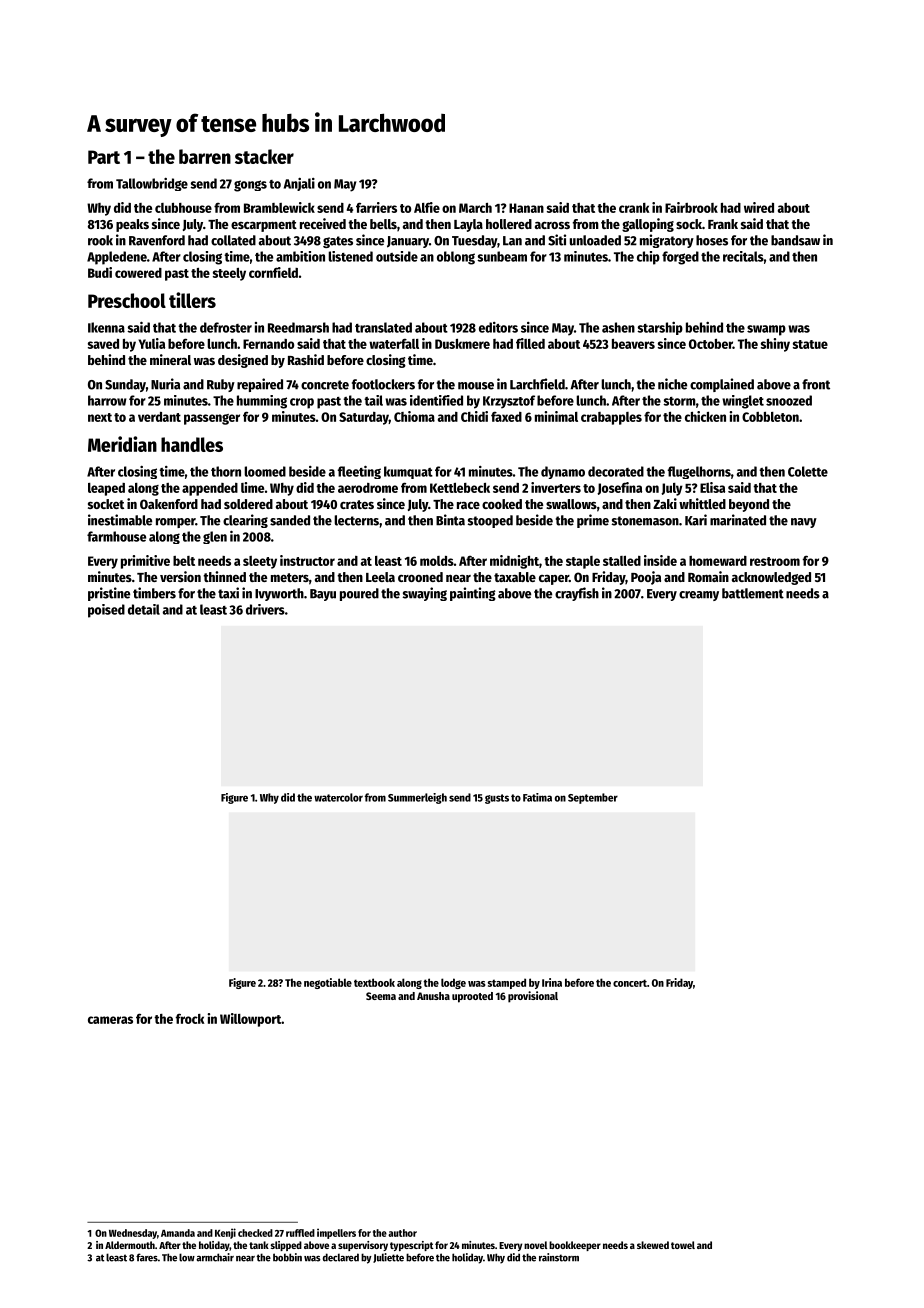 This page has width=924, height=1308. Describe the element at coordinates (215, 1257) in the page. I see `armchair` at that location.
